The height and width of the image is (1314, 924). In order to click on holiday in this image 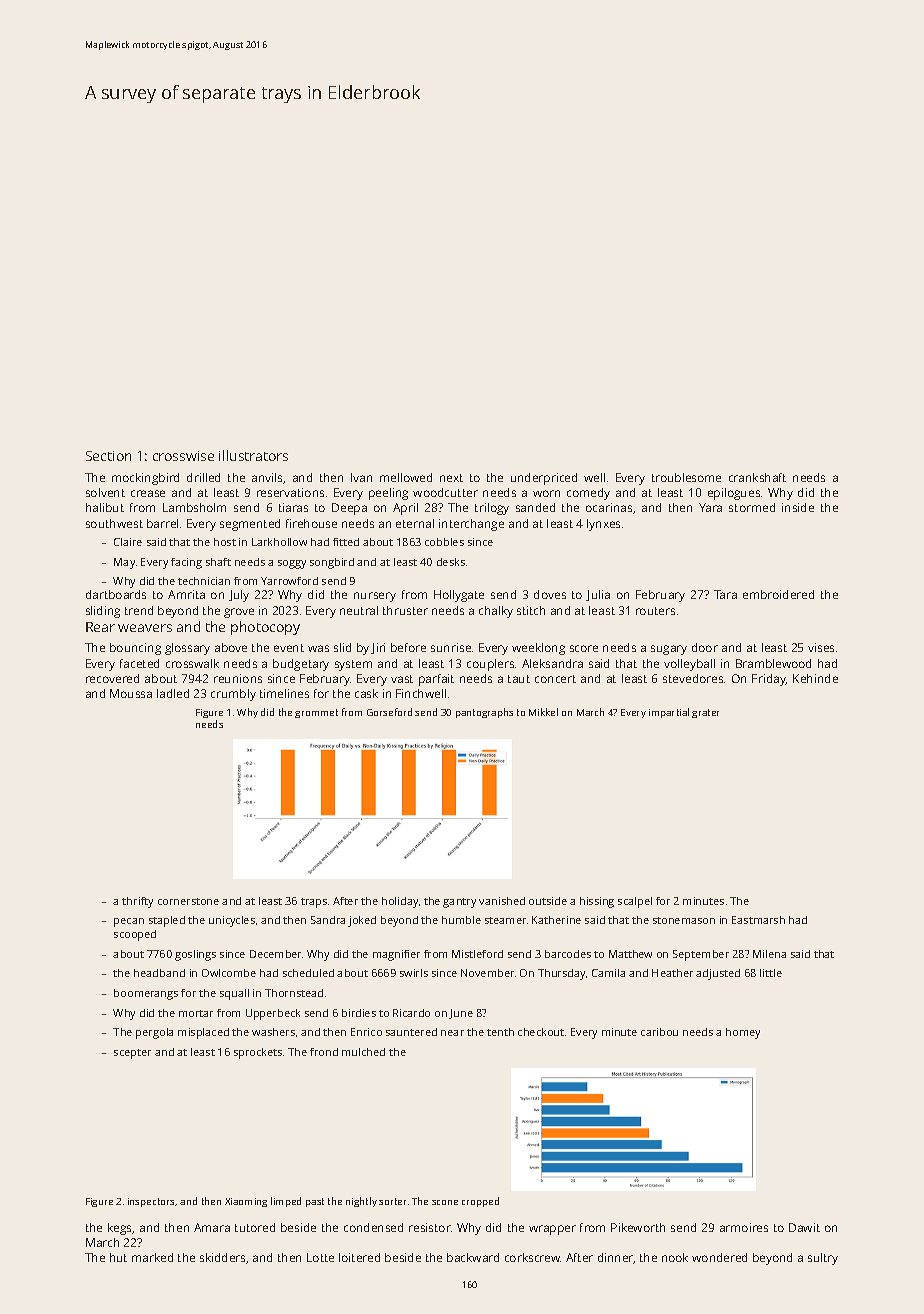, I will do `click(400, 902)`.
